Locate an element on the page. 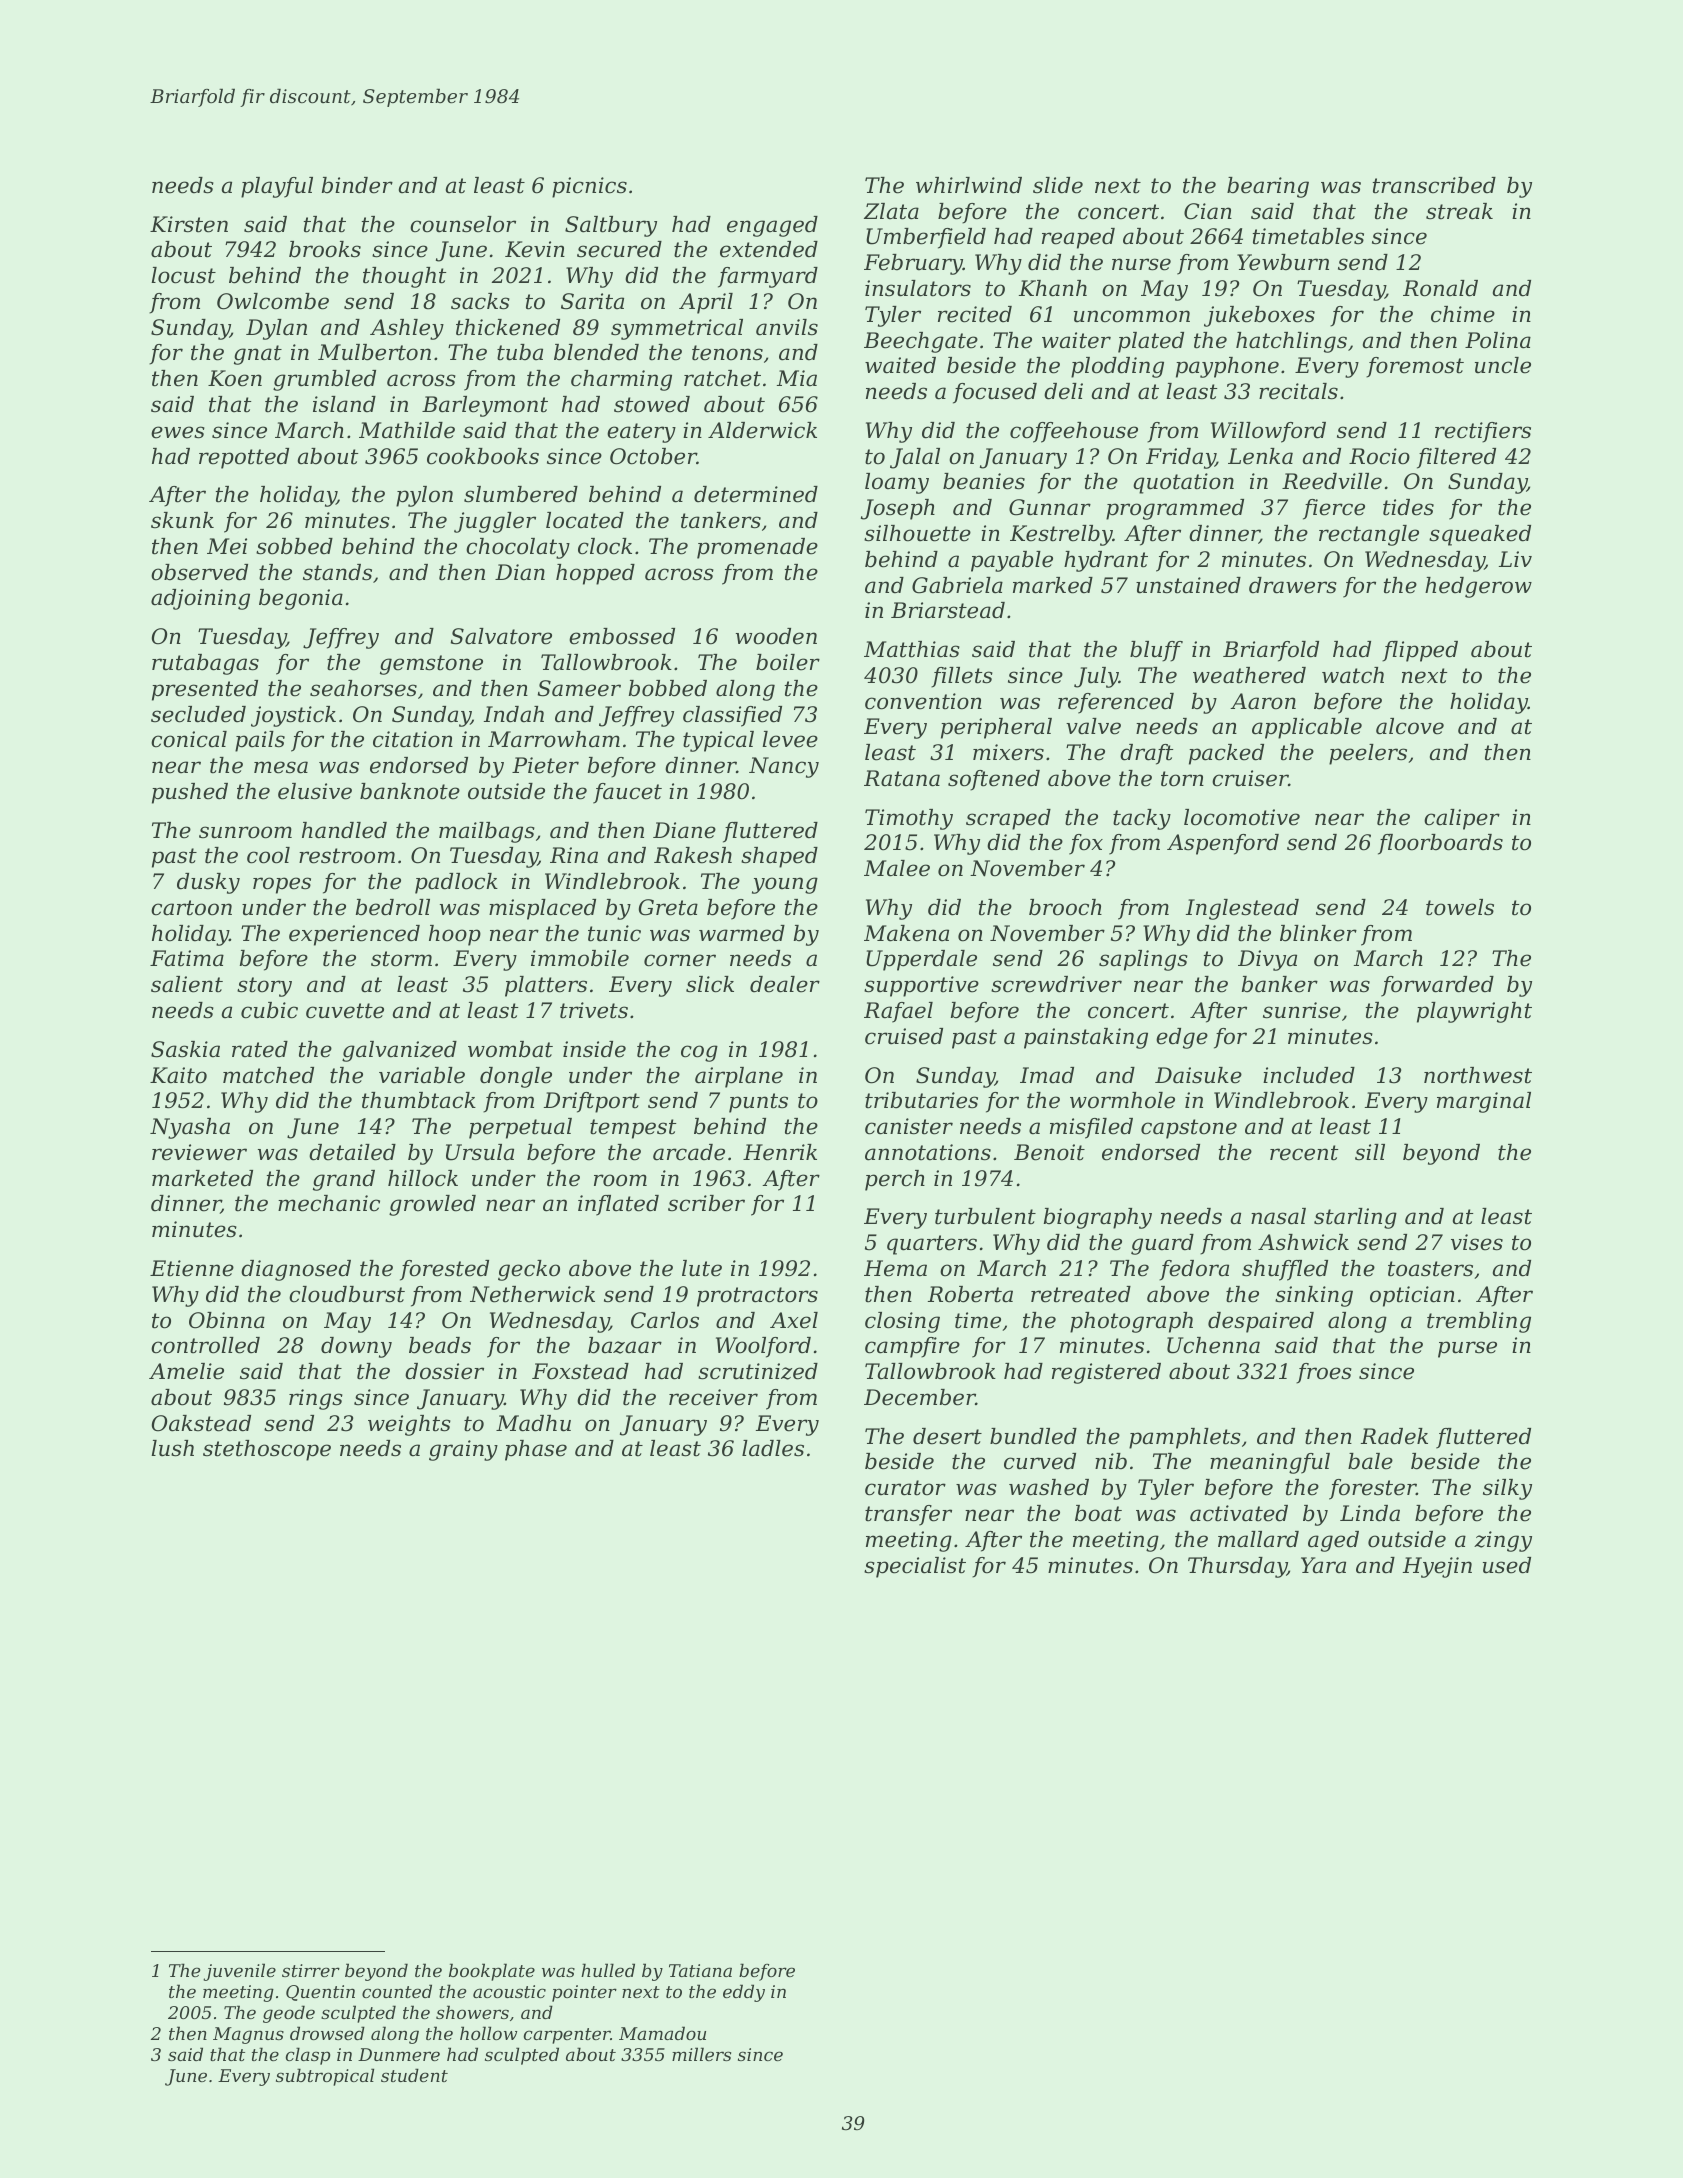 This image has width=1683, height=2178. eddy is located at coordinates (744, 1993).
